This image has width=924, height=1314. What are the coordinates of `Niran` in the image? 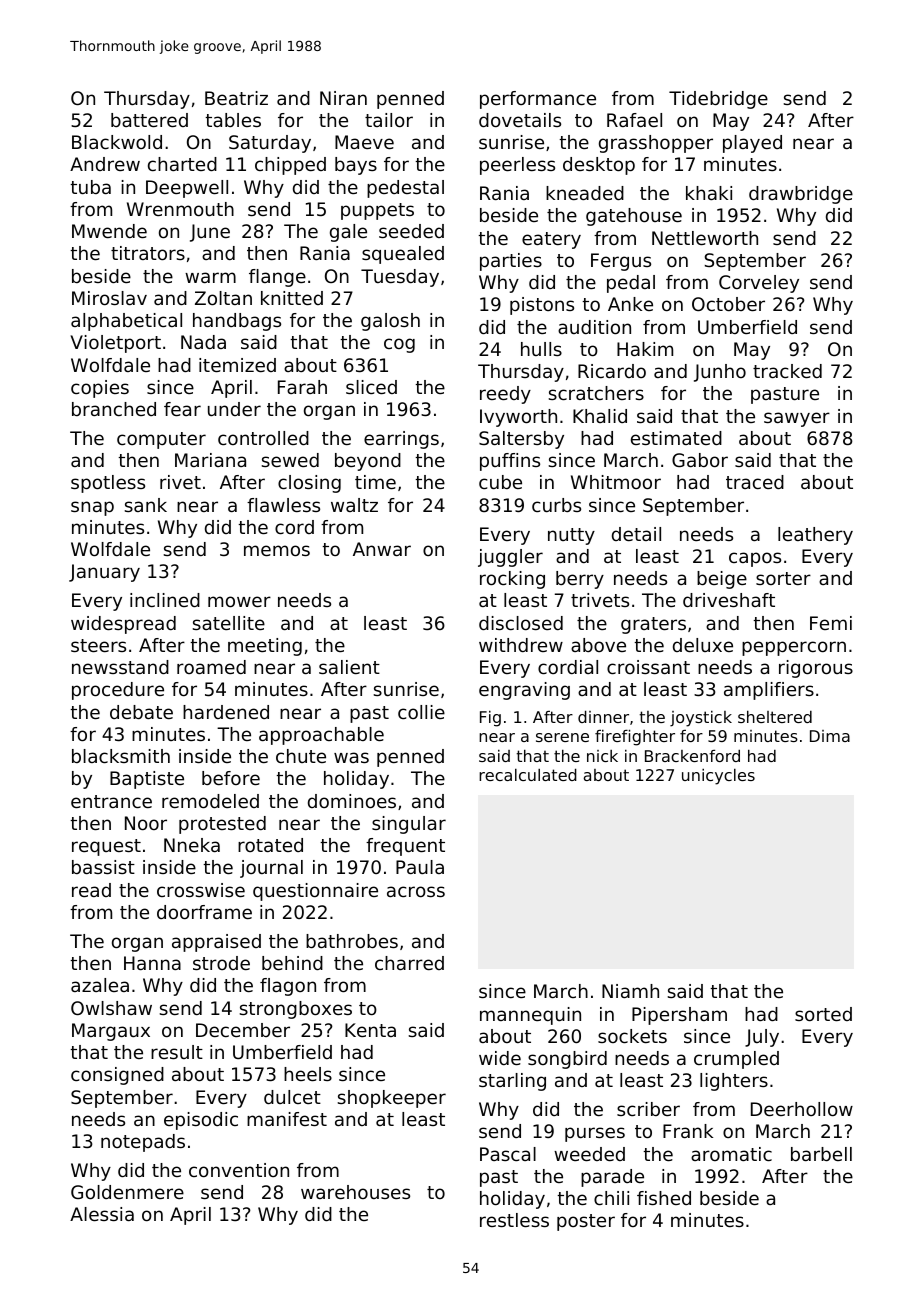 It's located at (343, 98).
